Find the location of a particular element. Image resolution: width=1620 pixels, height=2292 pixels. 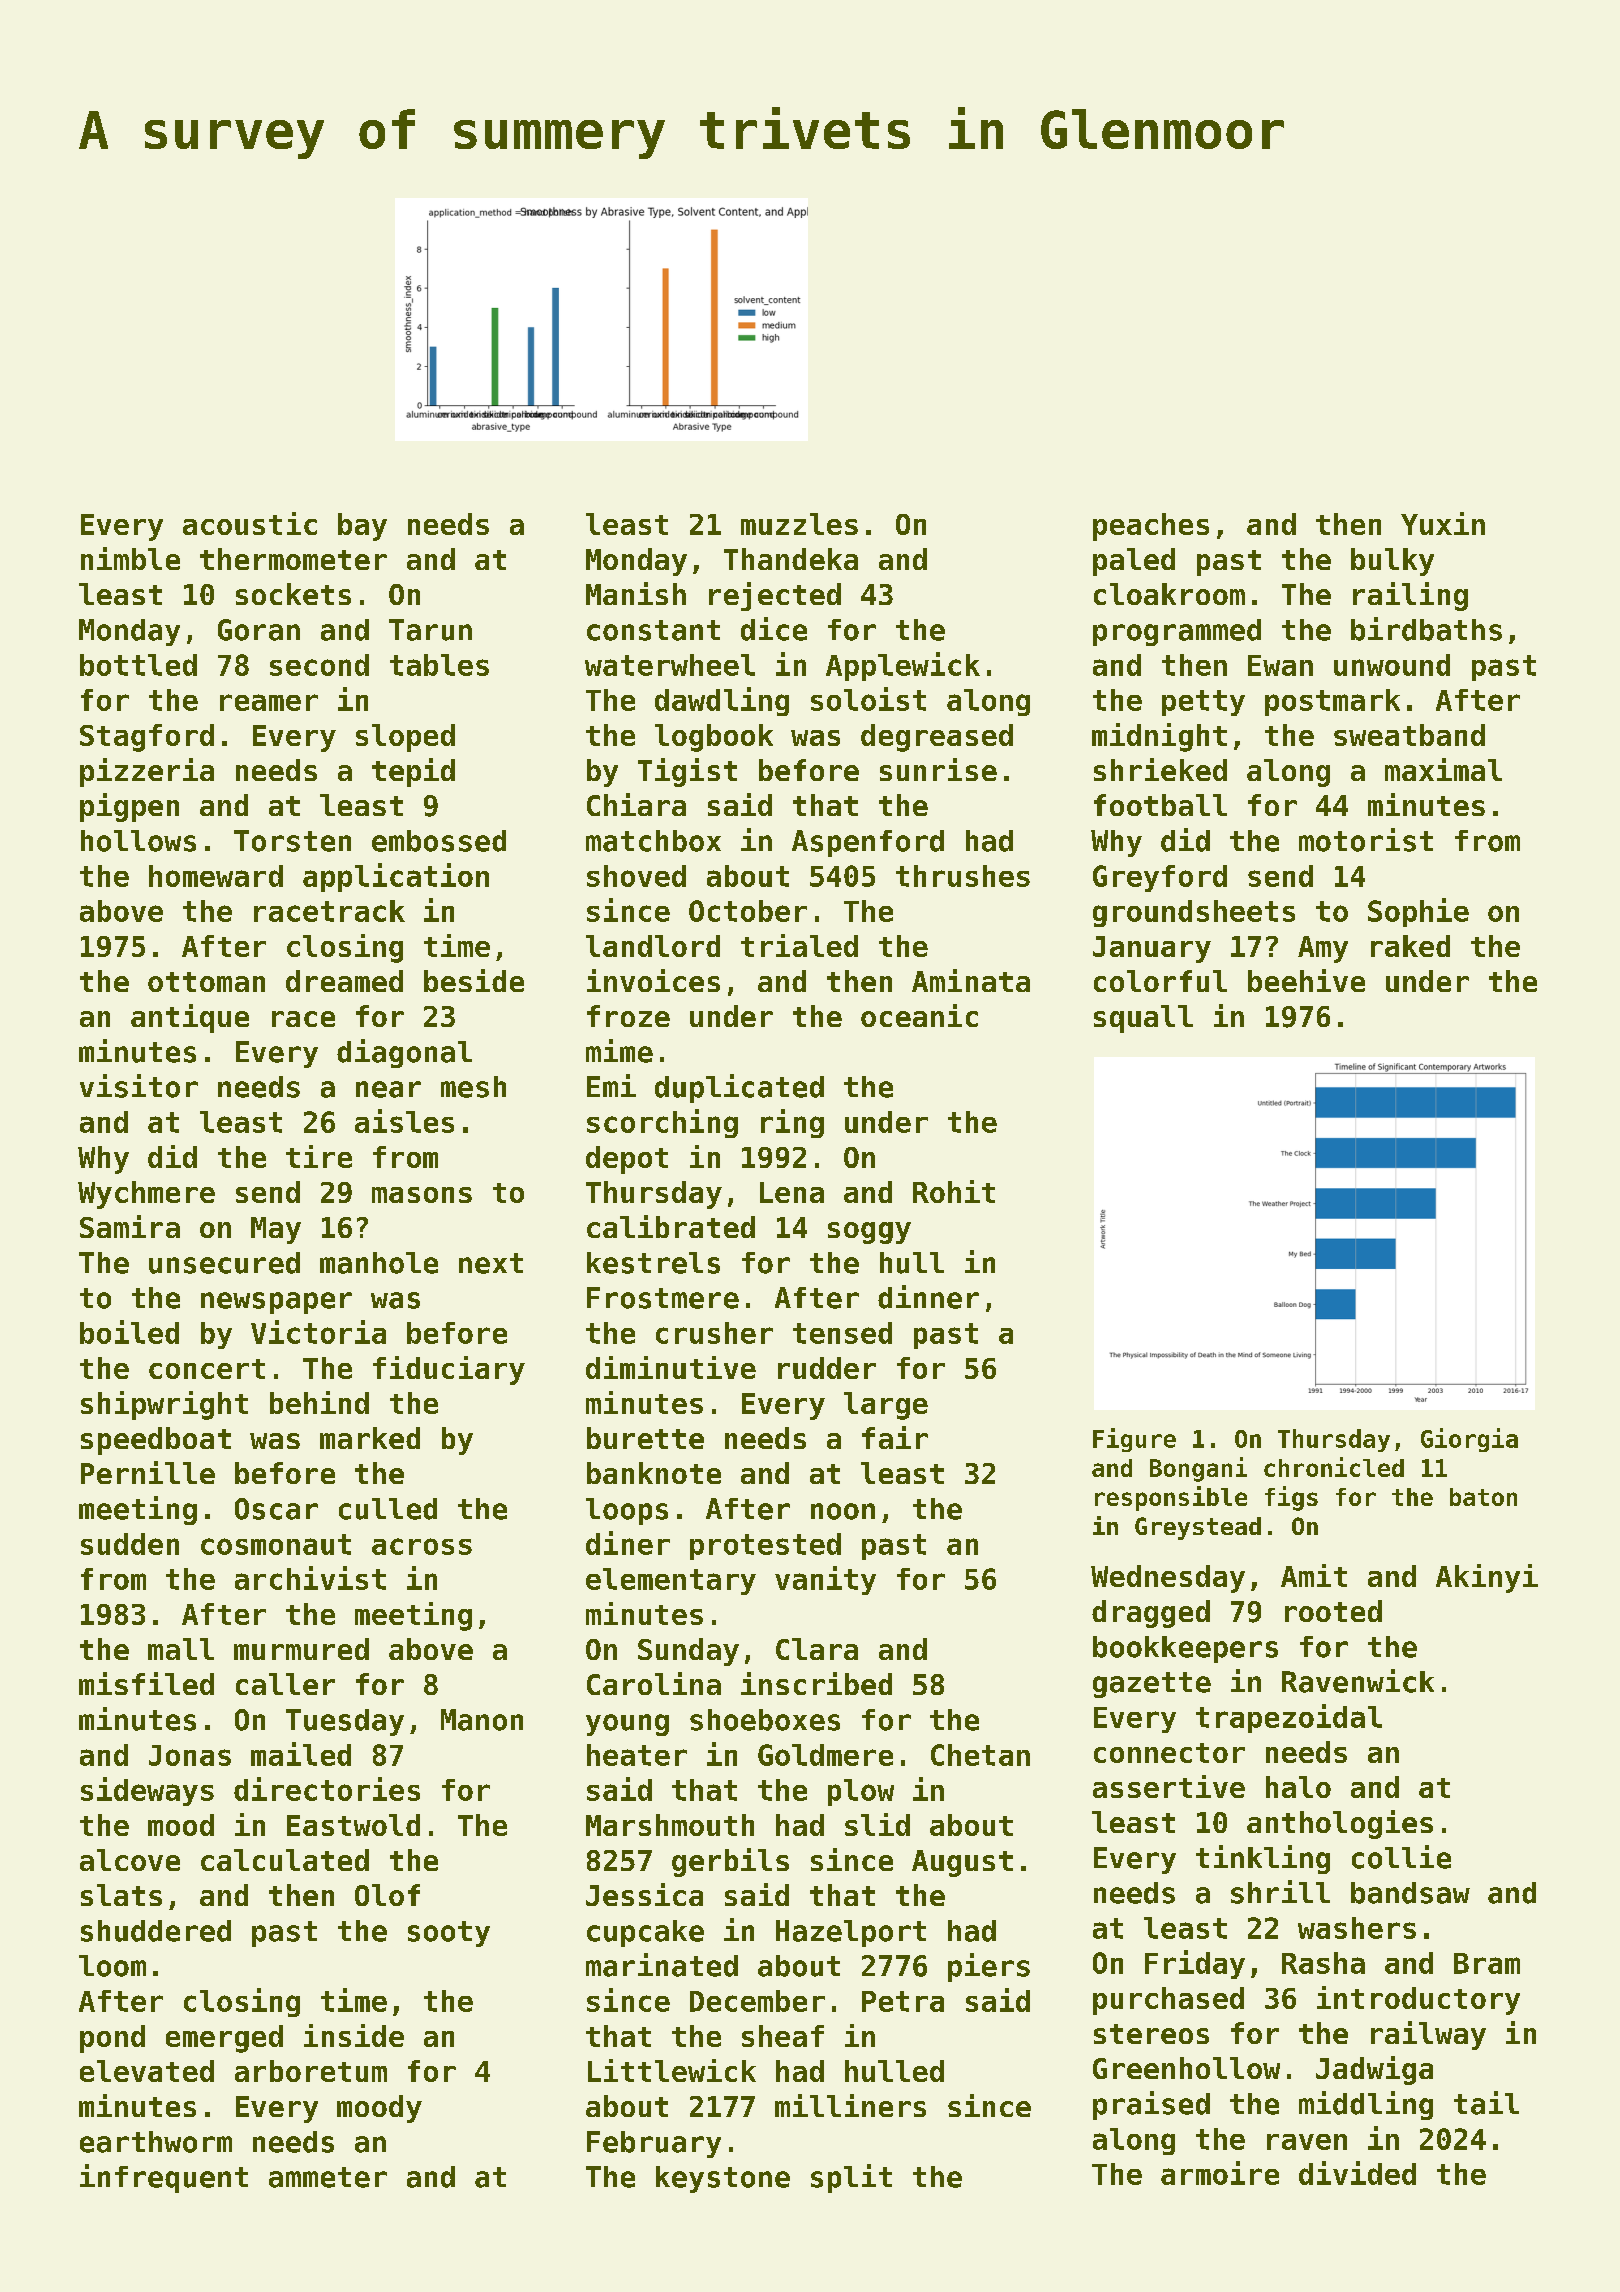

nimble is located at coordinates (130, 558).
